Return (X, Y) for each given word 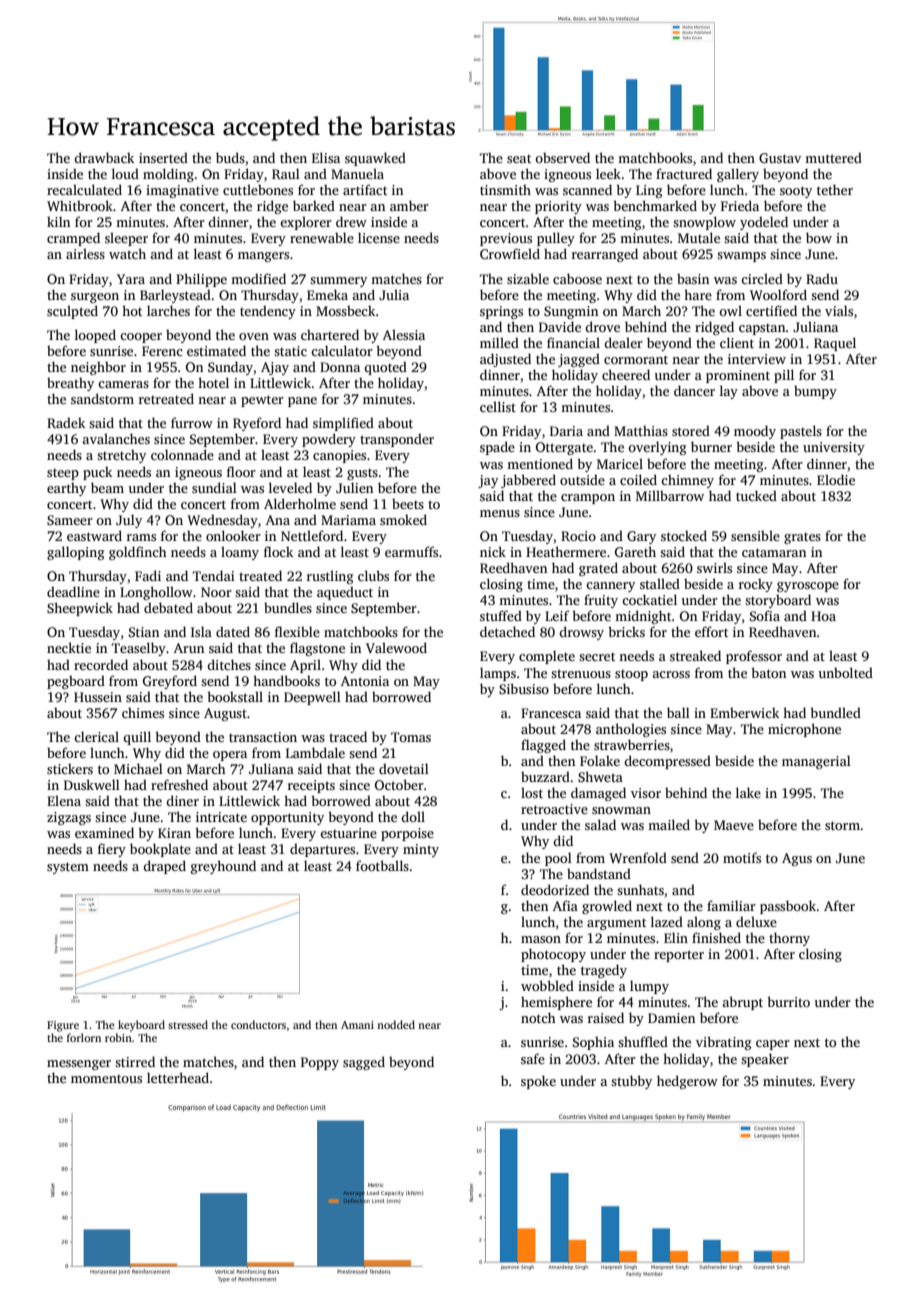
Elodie (836, 479)
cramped (73, 239)
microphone (804, 730)
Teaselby (139, 649)
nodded (396, 1024)
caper (773, 1045)
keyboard (141, 1026)
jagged (579, 360)
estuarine (348, 833)
